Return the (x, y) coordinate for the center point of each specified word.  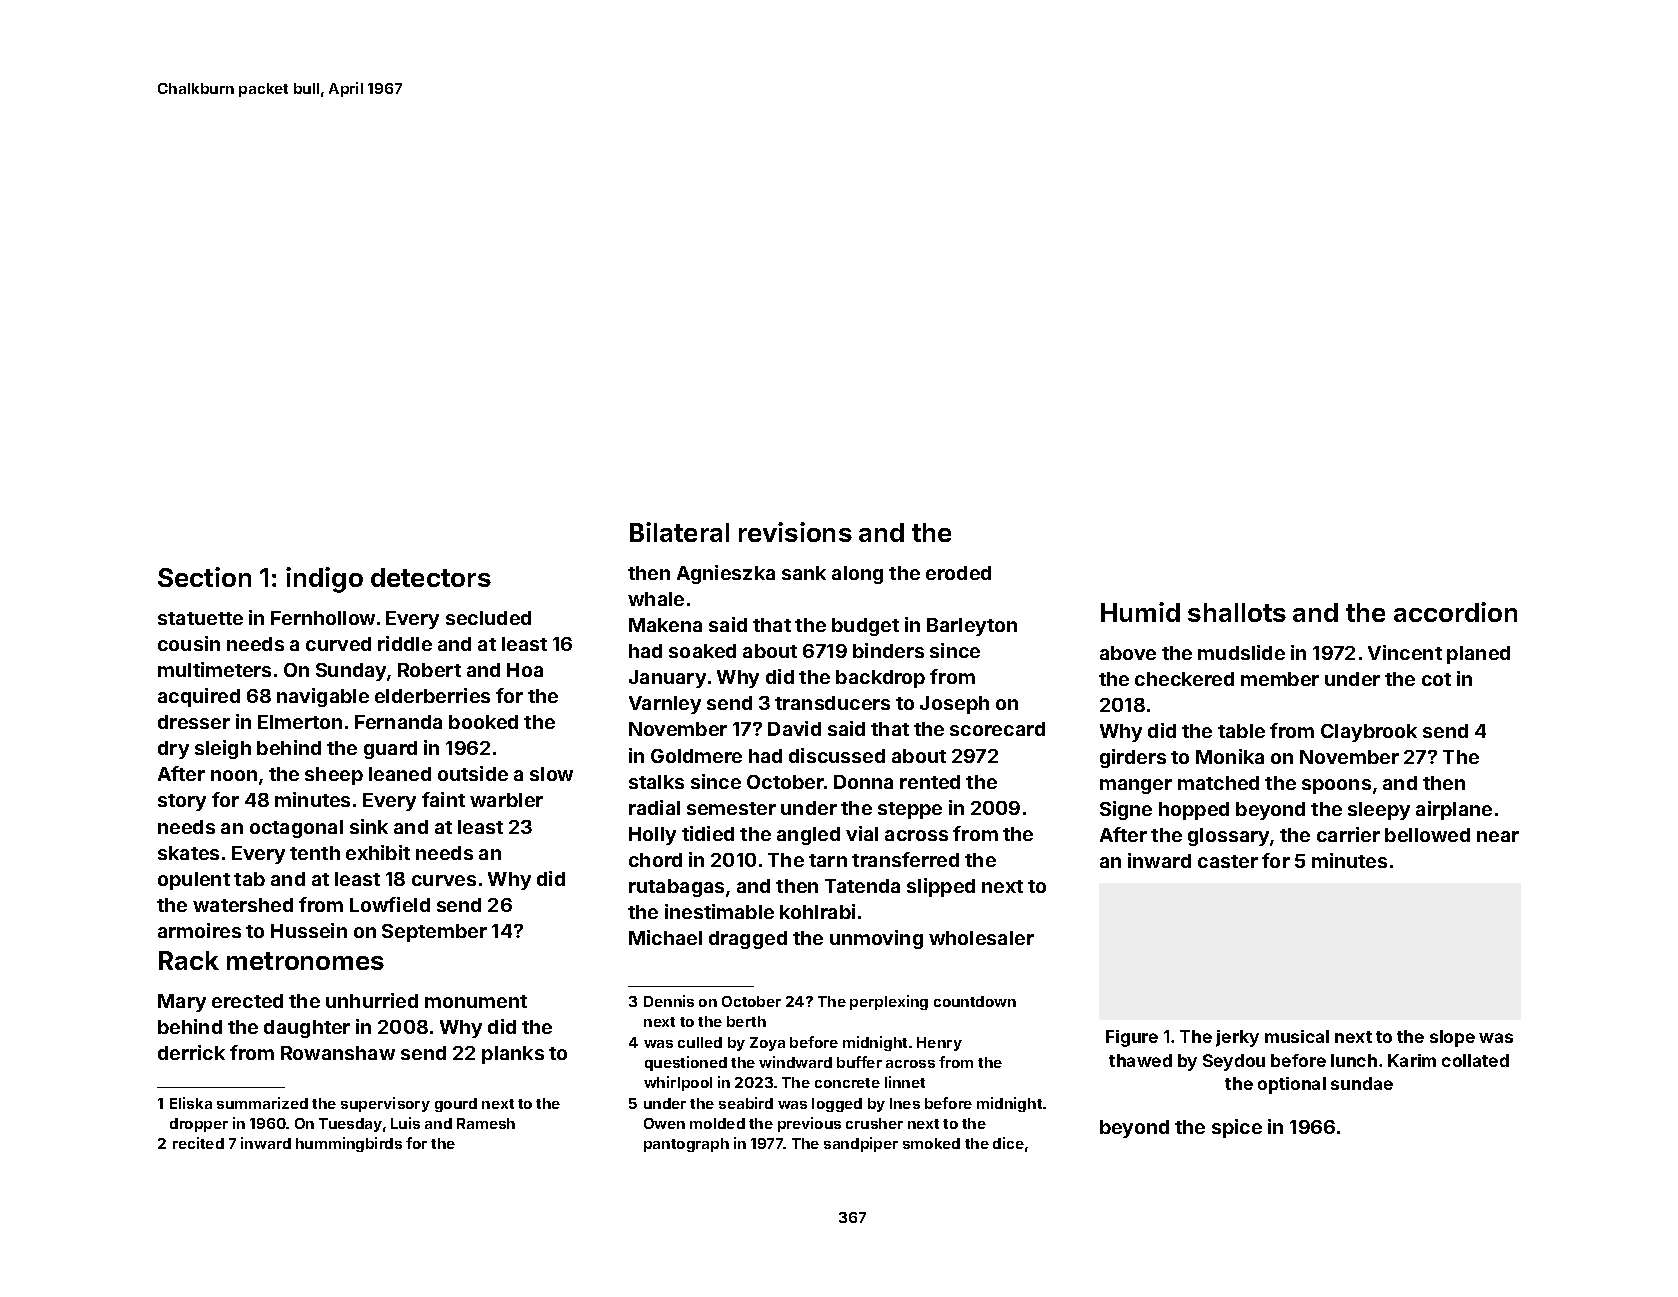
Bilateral (679, 532)
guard (390, 750)
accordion (1455, 612)
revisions (795, 532)
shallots (1237, 612)
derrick (191, 1052)
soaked (702, 651)
